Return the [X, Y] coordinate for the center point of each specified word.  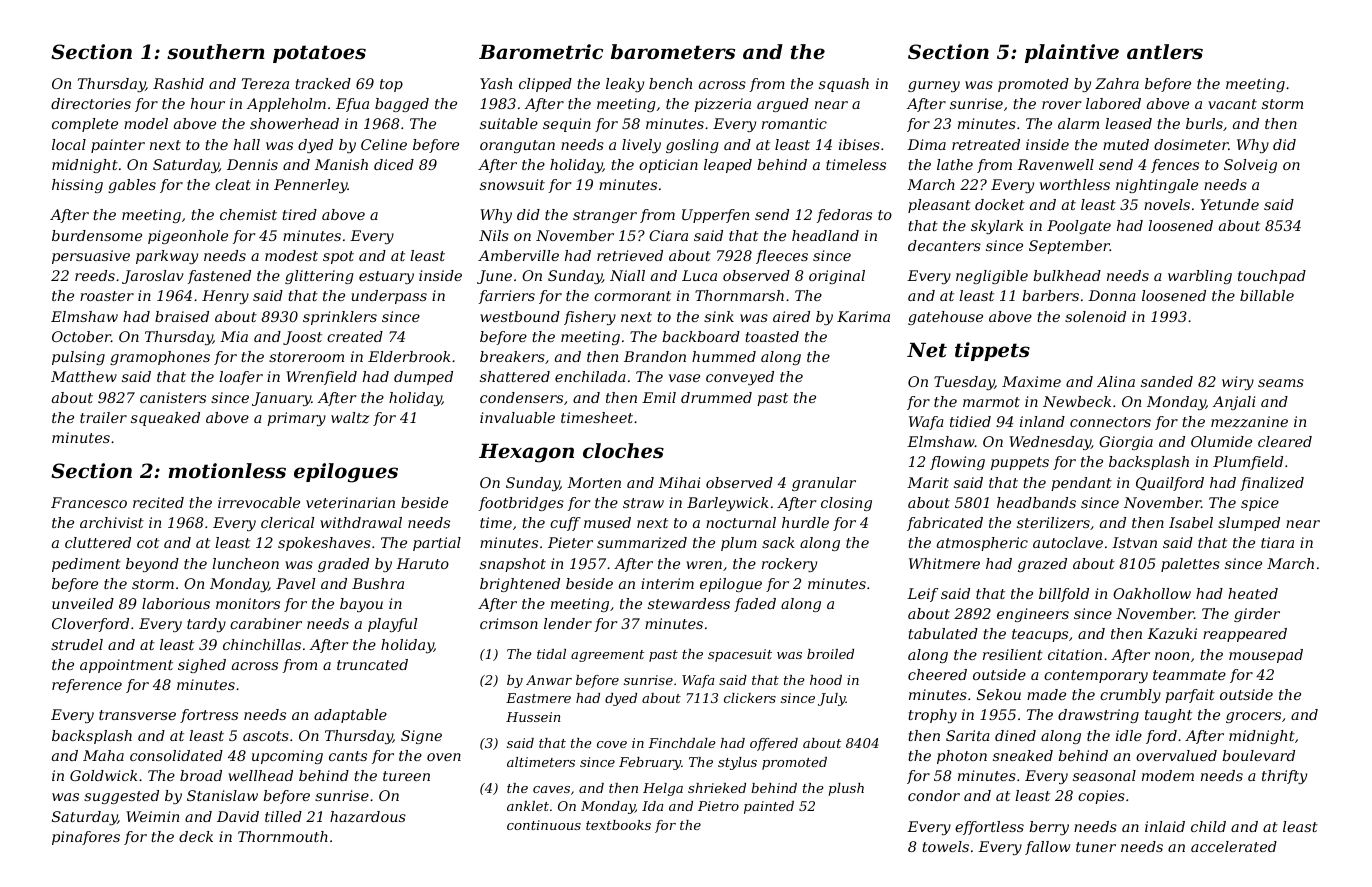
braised [182, 316]
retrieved [630, 255]
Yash [496, 83]
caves [551, 789]
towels [945, 846]
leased [1128, 123]
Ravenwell [1055, 164]
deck [196, 836]
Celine [384, 144]
